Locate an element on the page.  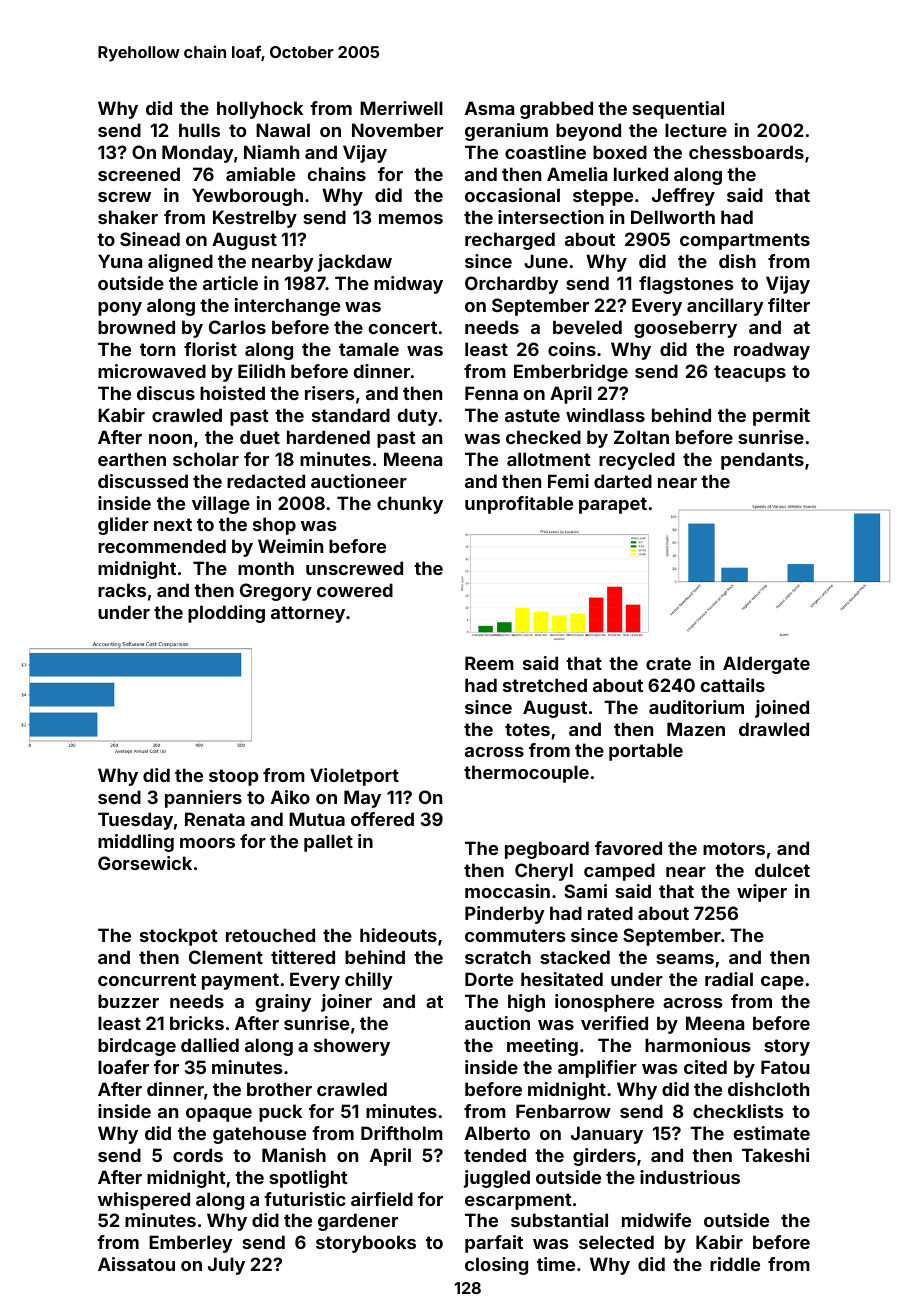
cape is located at coordinates (782, 983).
